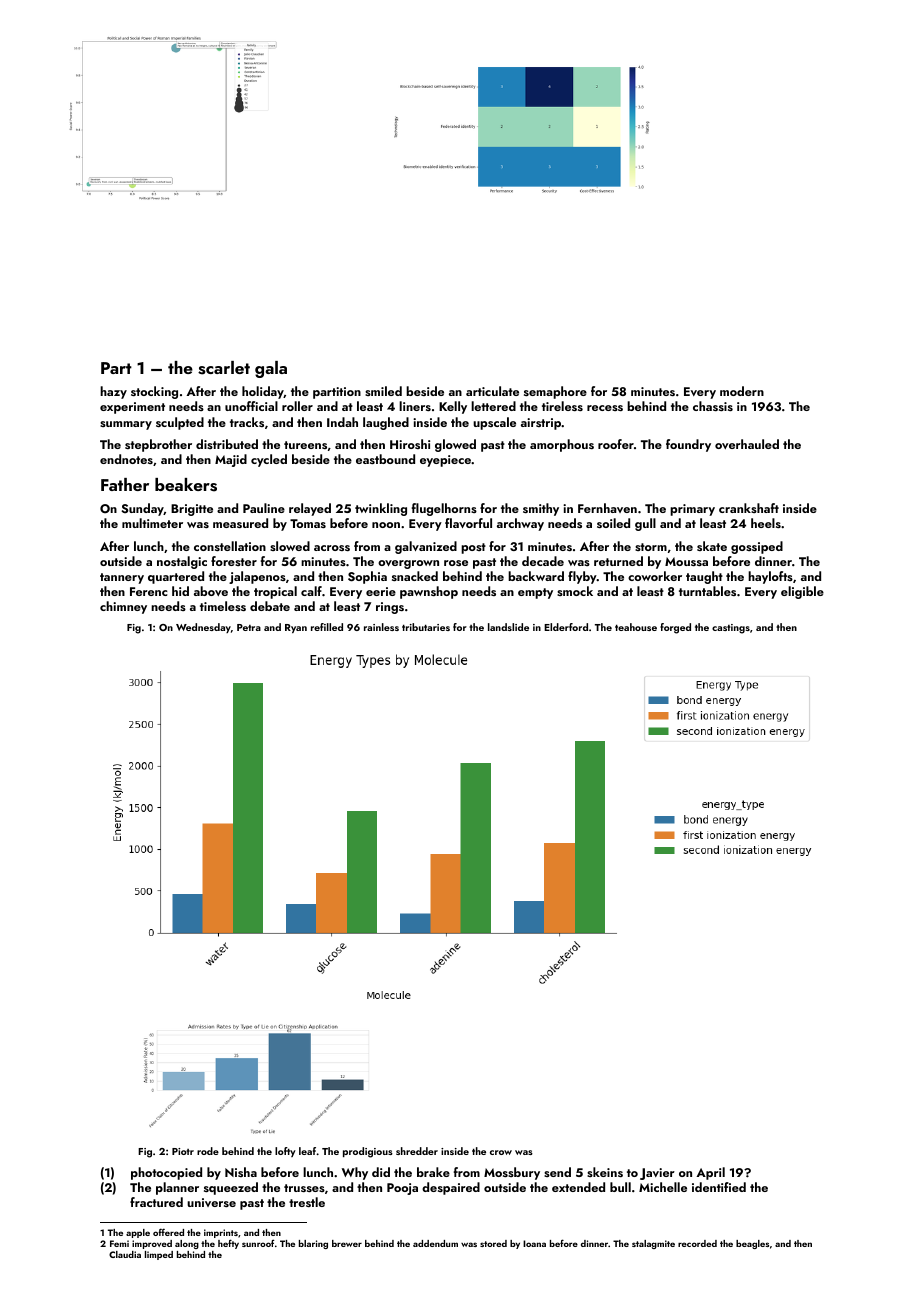 The image size is (924, 1308). I want to click on nostalgic, so click(182, 562).
